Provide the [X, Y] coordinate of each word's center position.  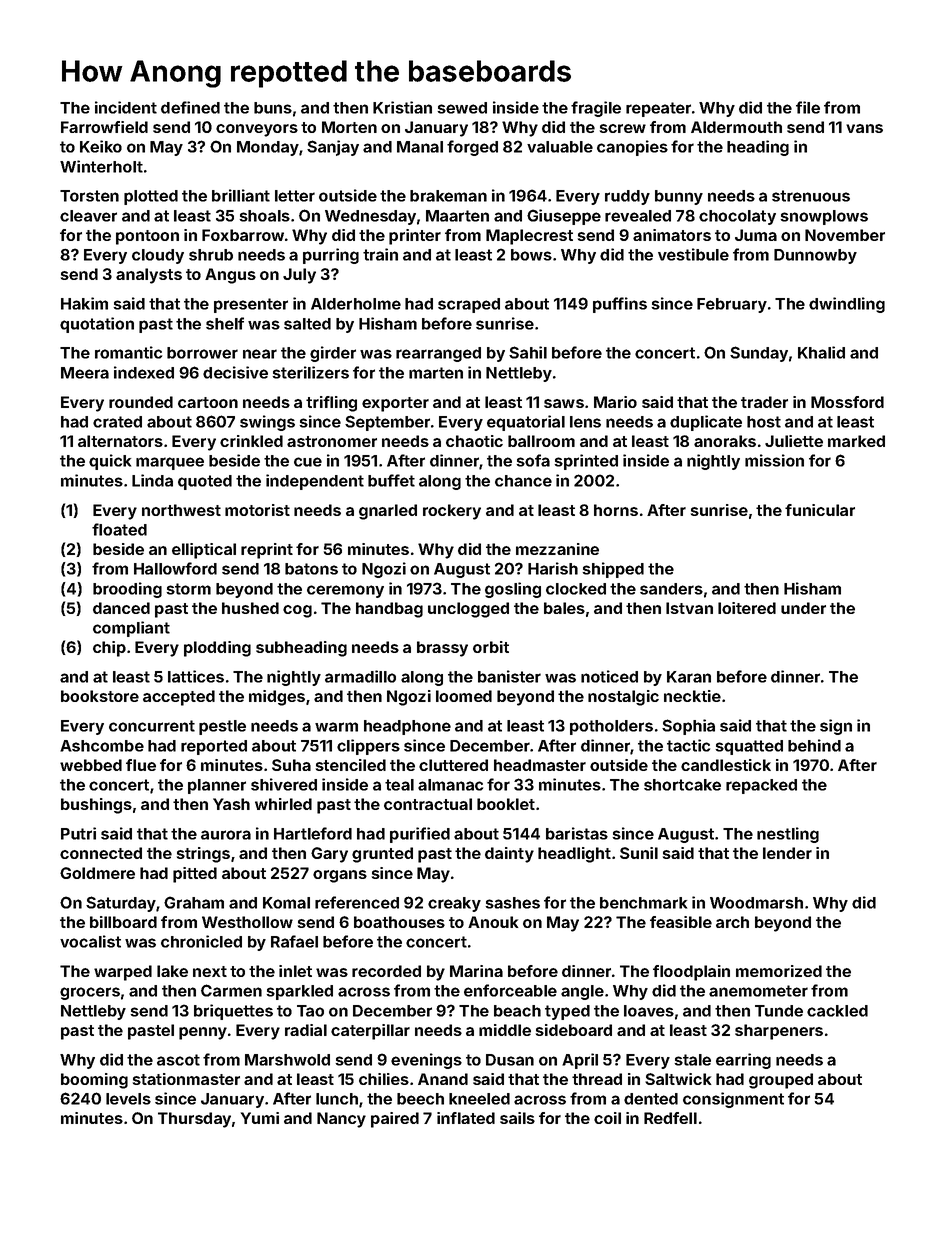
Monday [268, 148]
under [803, 608]
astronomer [332, 441]
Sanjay [333, 148]
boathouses [399, 922]
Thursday [194, 1120]
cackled [837, 1011]
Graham [194, 902]
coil [607, 1118]
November [845, 235]
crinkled [251, 441]
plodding [217, 649]
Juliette [794, 441]
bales [564, 608]
